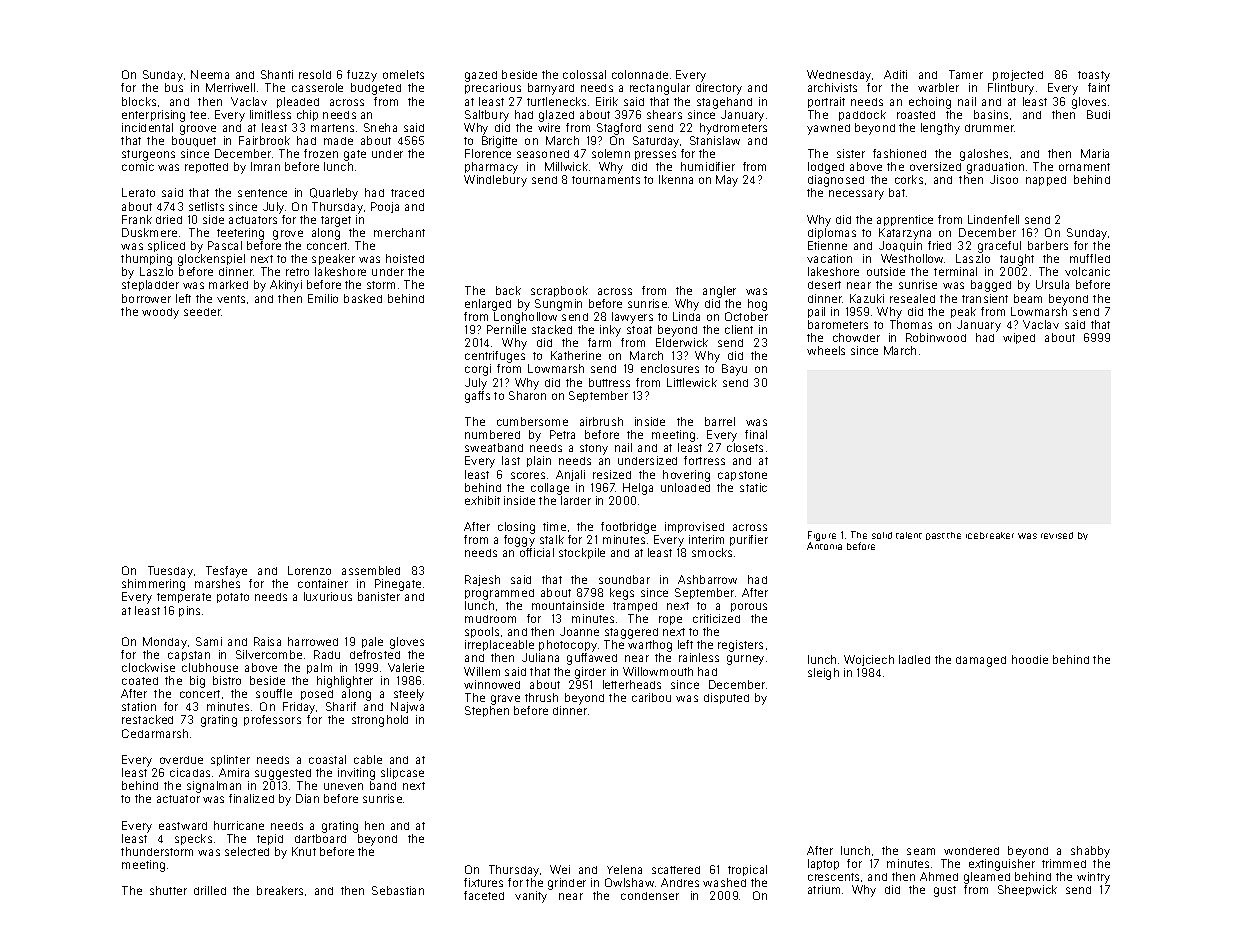 This image has width=1233, height=952. What do you see at coordinates (607, 101) in the image?
I see `Eirik` at bounding box center [607, 101].
